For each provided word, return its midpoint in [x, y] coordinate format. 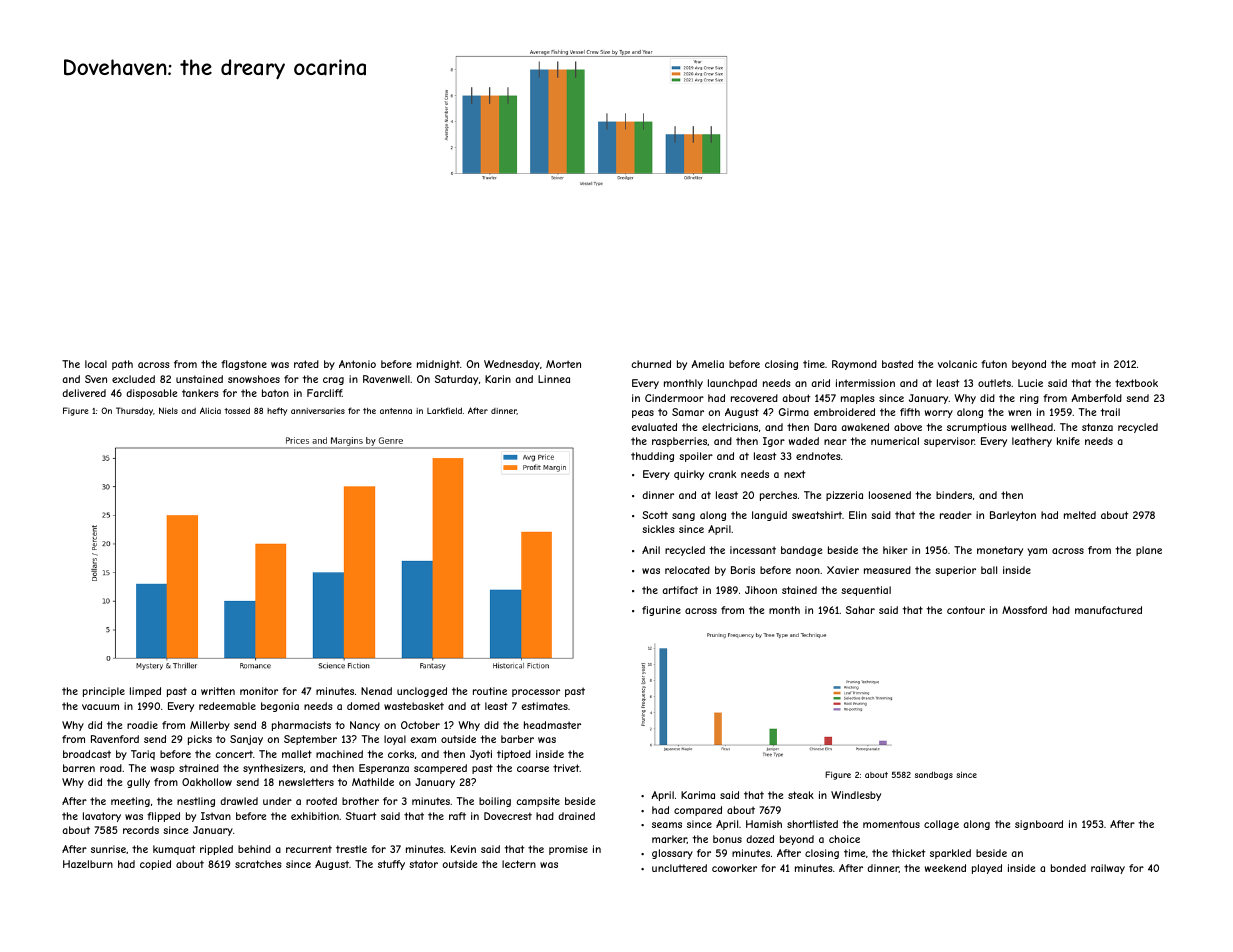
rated [306, 364]
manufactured [1108, 610]
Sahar [860, 610]
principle [104, 692]
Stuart [361, 816]
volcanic [957, 364]
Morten [563, 364]
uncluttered [679, 868]
